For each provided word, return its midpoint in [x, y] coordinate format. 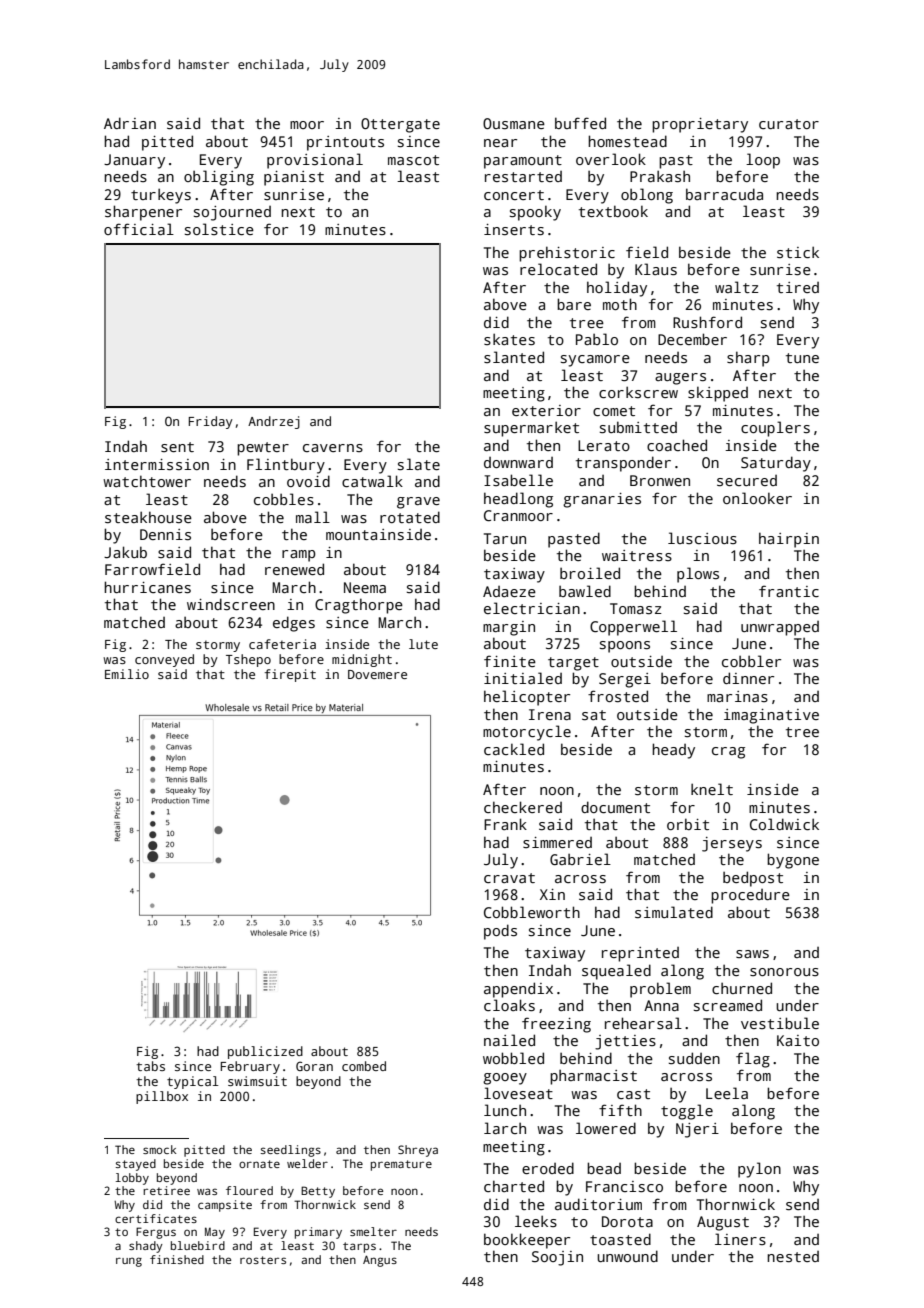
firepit [290, 675]
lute [423, 644]
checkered [523, 807]
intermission [157, 464]
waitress [637, 555]
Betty [318, 1192]
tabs [150, 1066]
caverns [333, 448]
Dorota [627, 1221]
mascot [413, 160]
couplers [775, 429]
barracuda [724, 194]
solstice [219, 229]
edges [294, 624]
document [615, 807]
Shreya [418, 1151]
